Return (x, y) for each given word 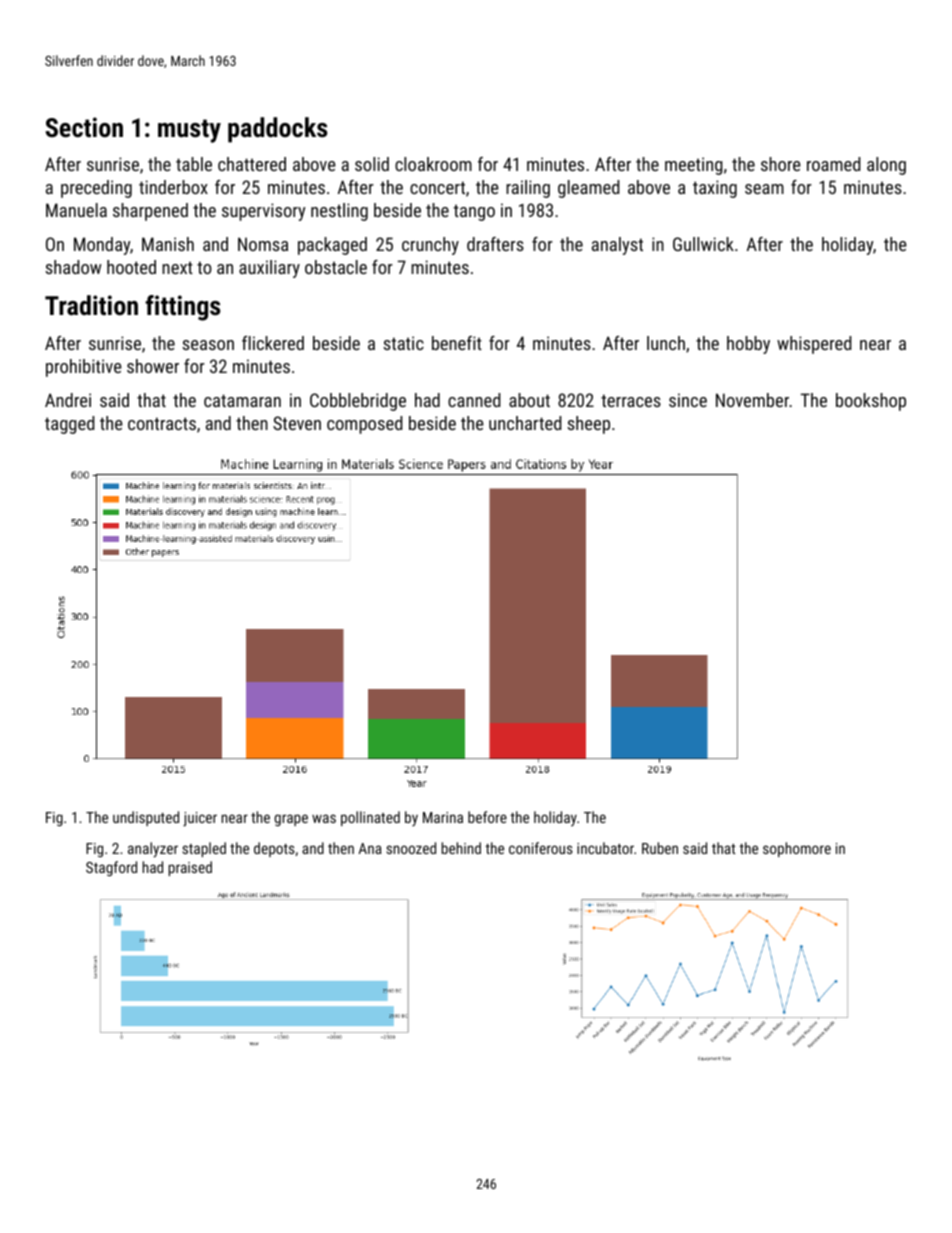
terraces (631, 400)
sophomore (797, 849)
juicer (200, 819)
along (886, 166)
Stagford (111, 868)
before (487, 817)
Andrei (68, 400)
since (688, 400)
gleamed (588, 189)
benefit (457, 343)
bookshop (871, 402)
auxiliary (269, 269)
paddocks (277, 130)
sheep (588, 425)
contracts (162, 423)
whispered (814, 345)
